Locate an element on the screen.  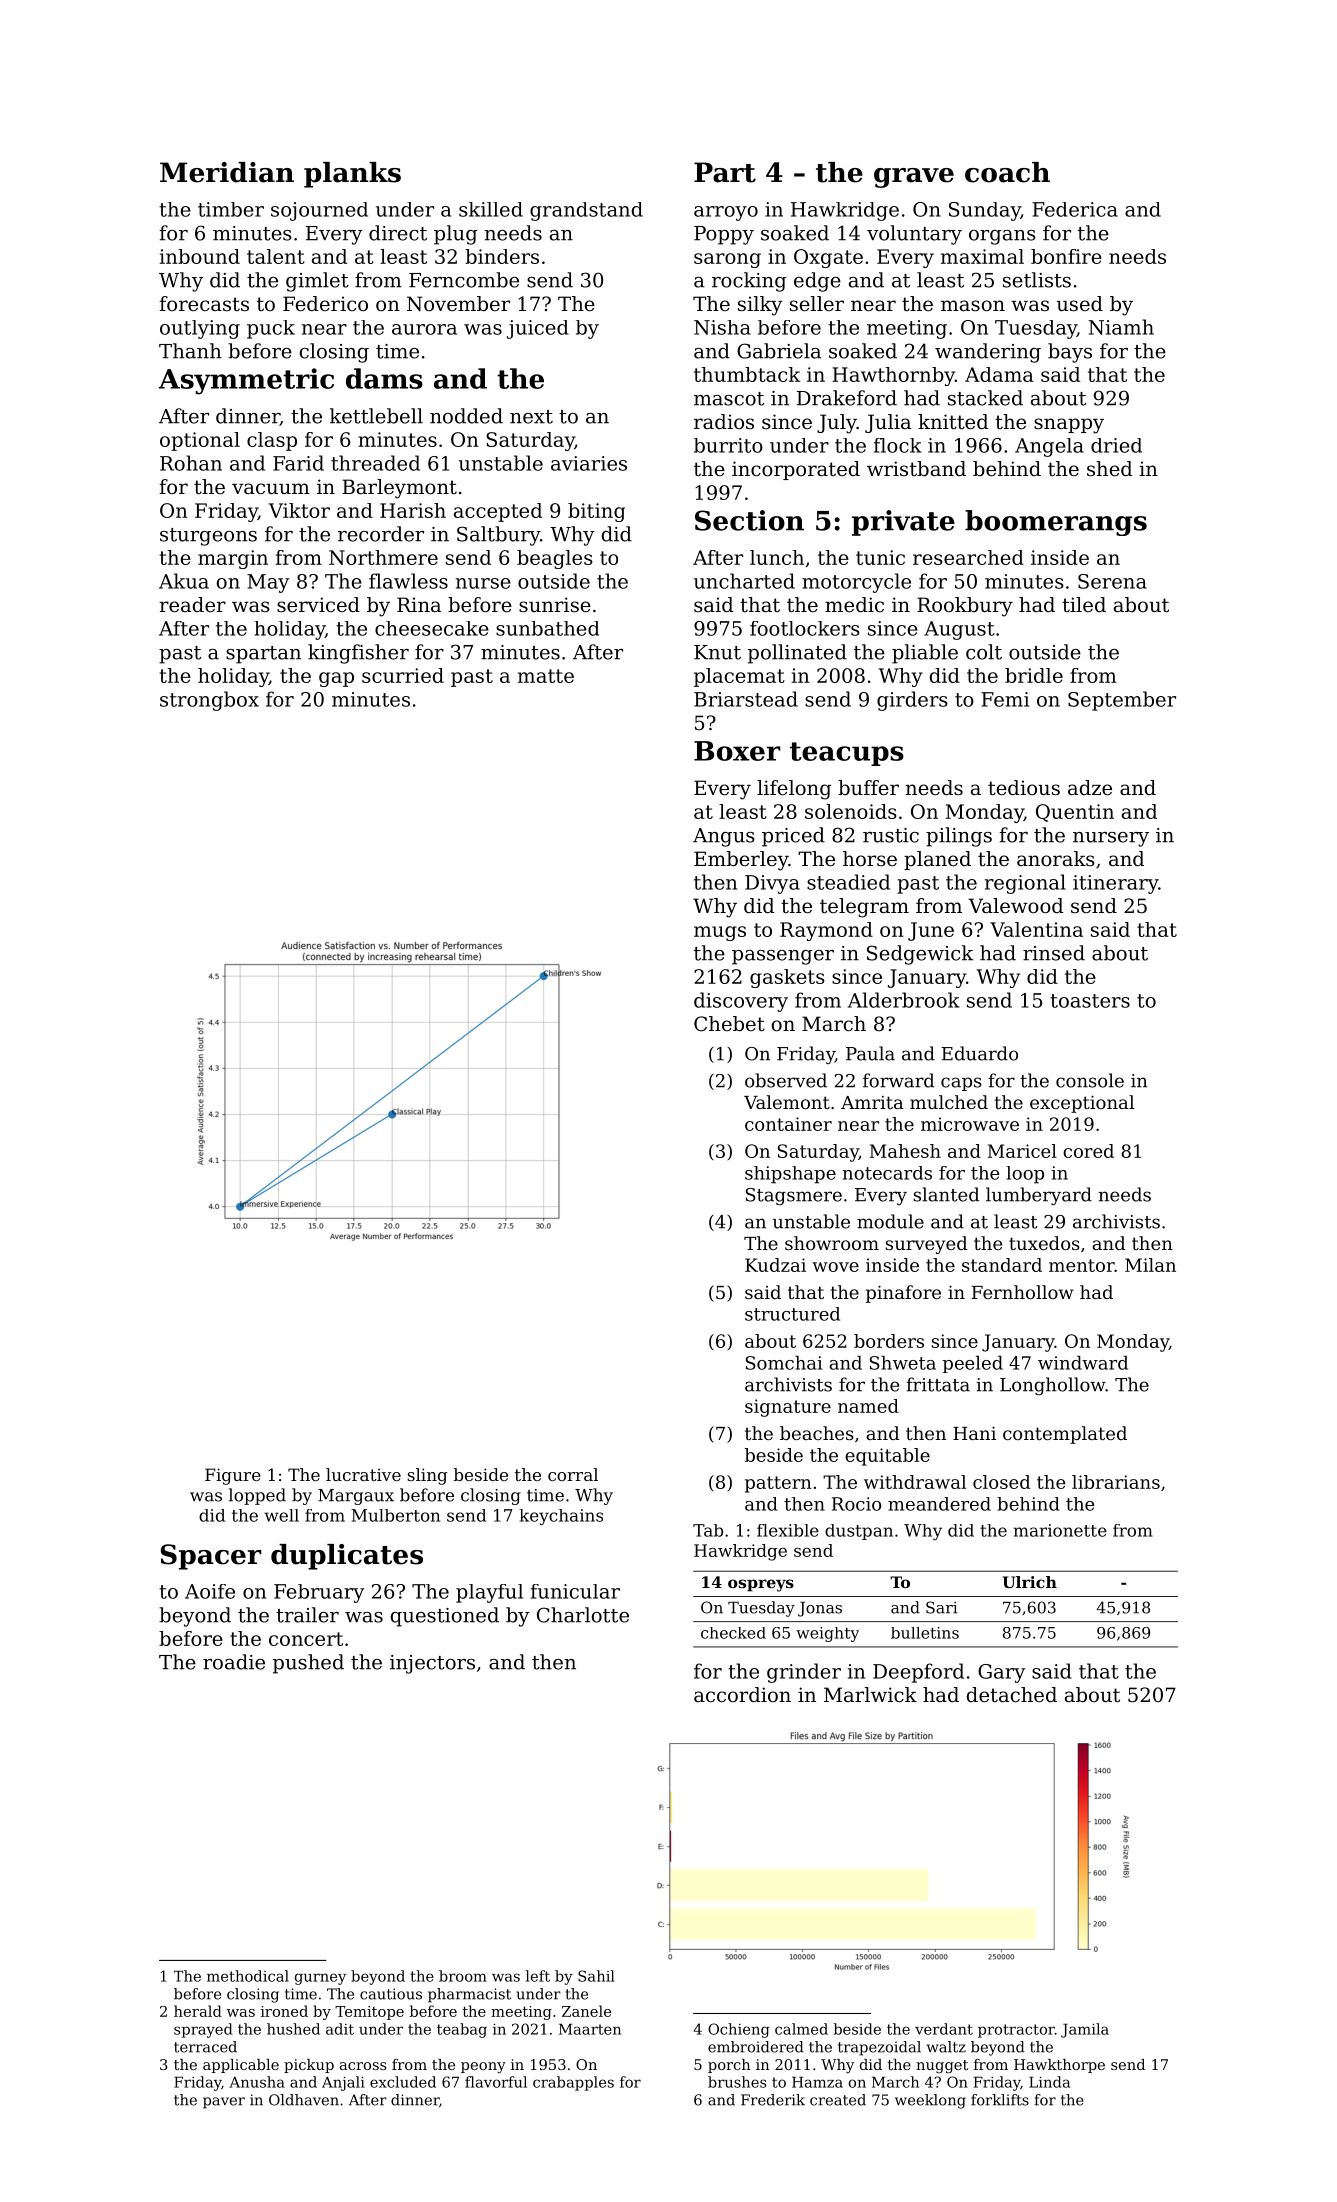
Ferncombe is located at coordinates (464, 280).
